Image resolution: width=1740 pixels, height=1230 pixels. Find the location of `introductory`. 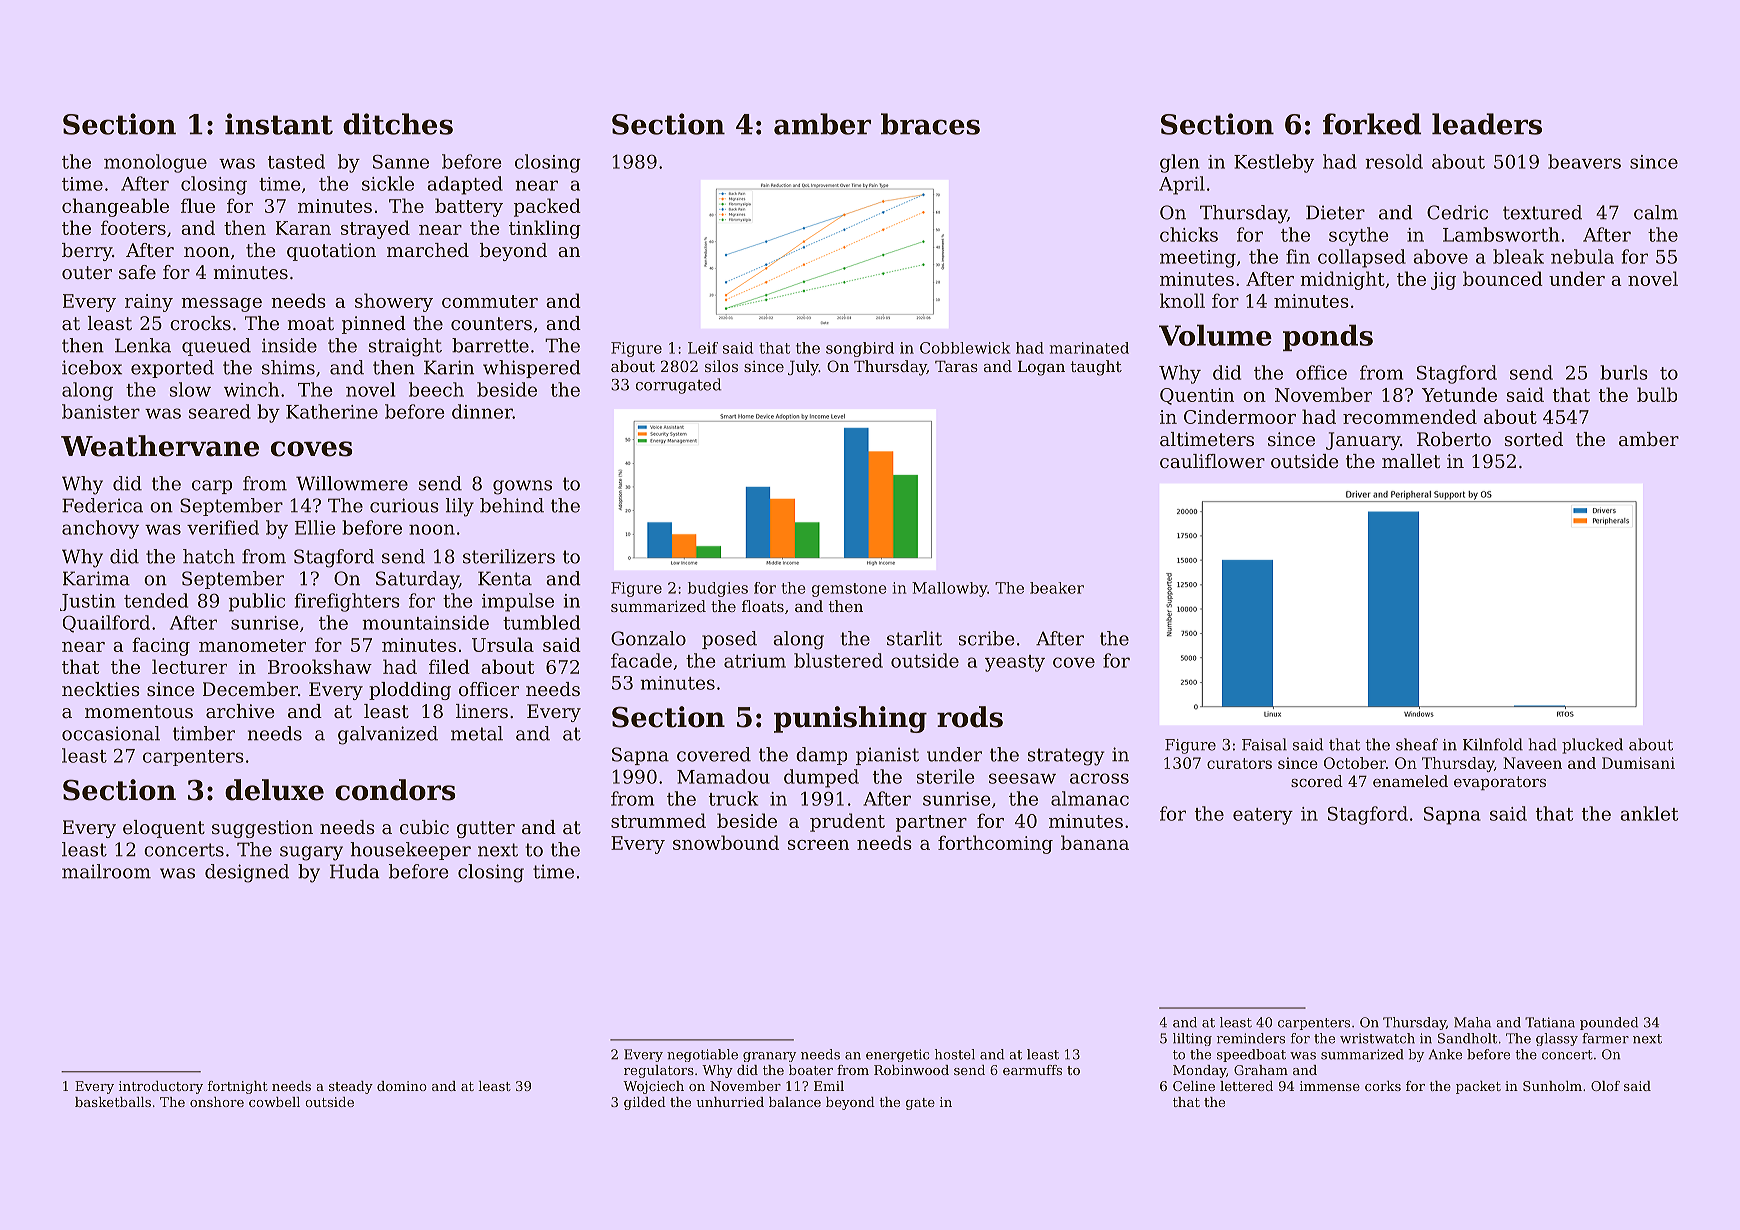

introductory is located at coordinates (161, 1087).
